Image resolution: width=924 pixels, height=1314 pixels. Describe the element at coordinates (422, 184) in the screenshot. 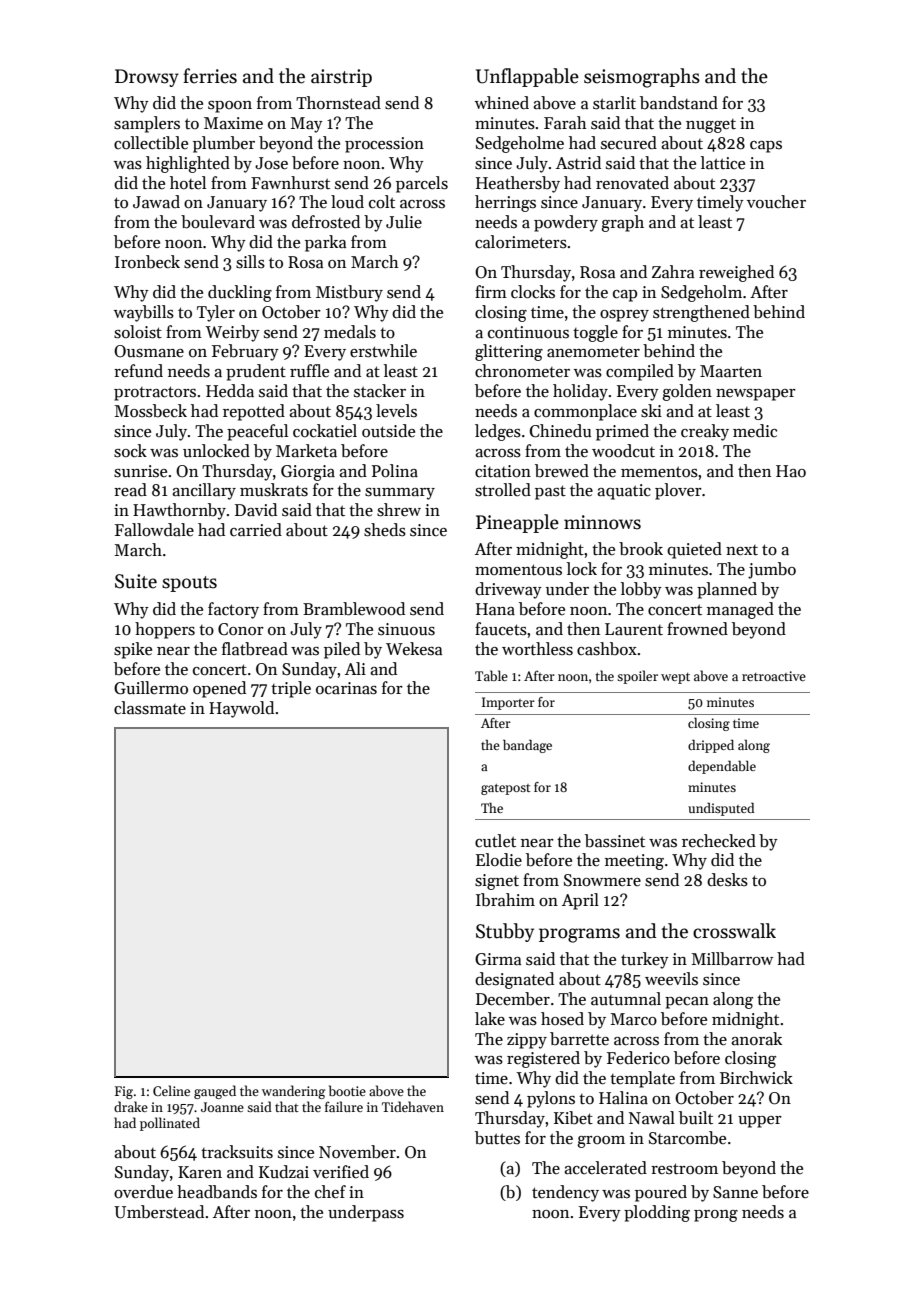

I see `parcels` at that location.
